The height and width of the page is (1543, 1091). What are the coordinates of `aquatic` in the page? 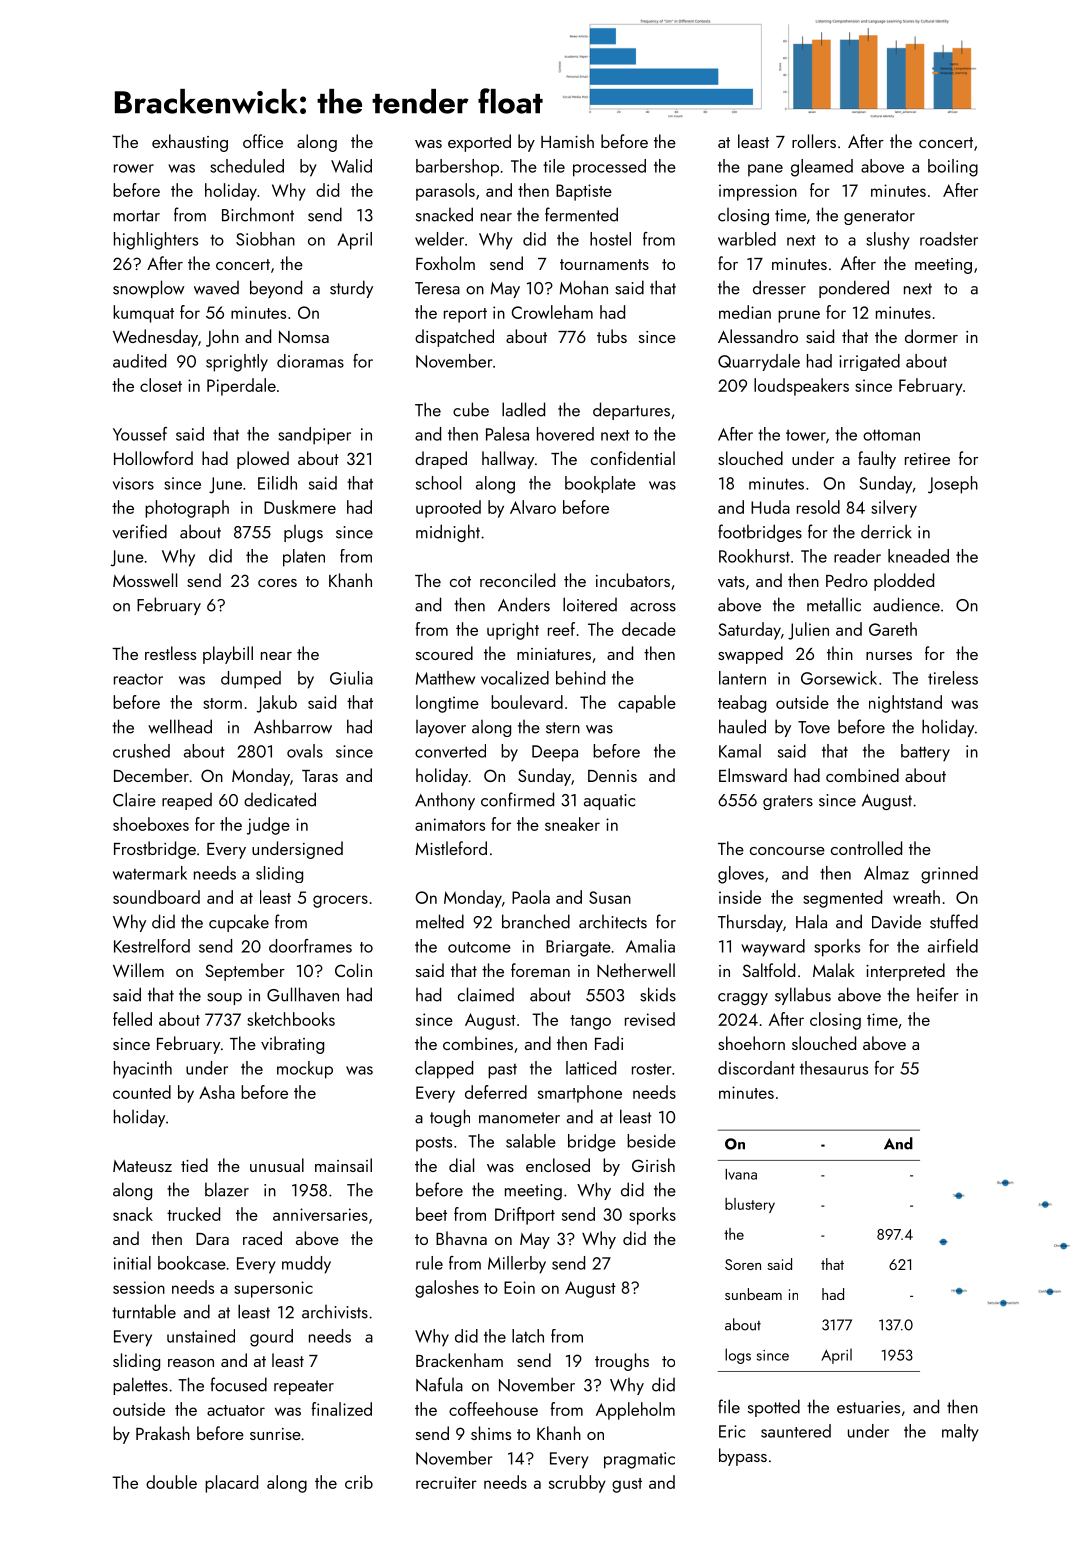 It's located at (609, 802).
